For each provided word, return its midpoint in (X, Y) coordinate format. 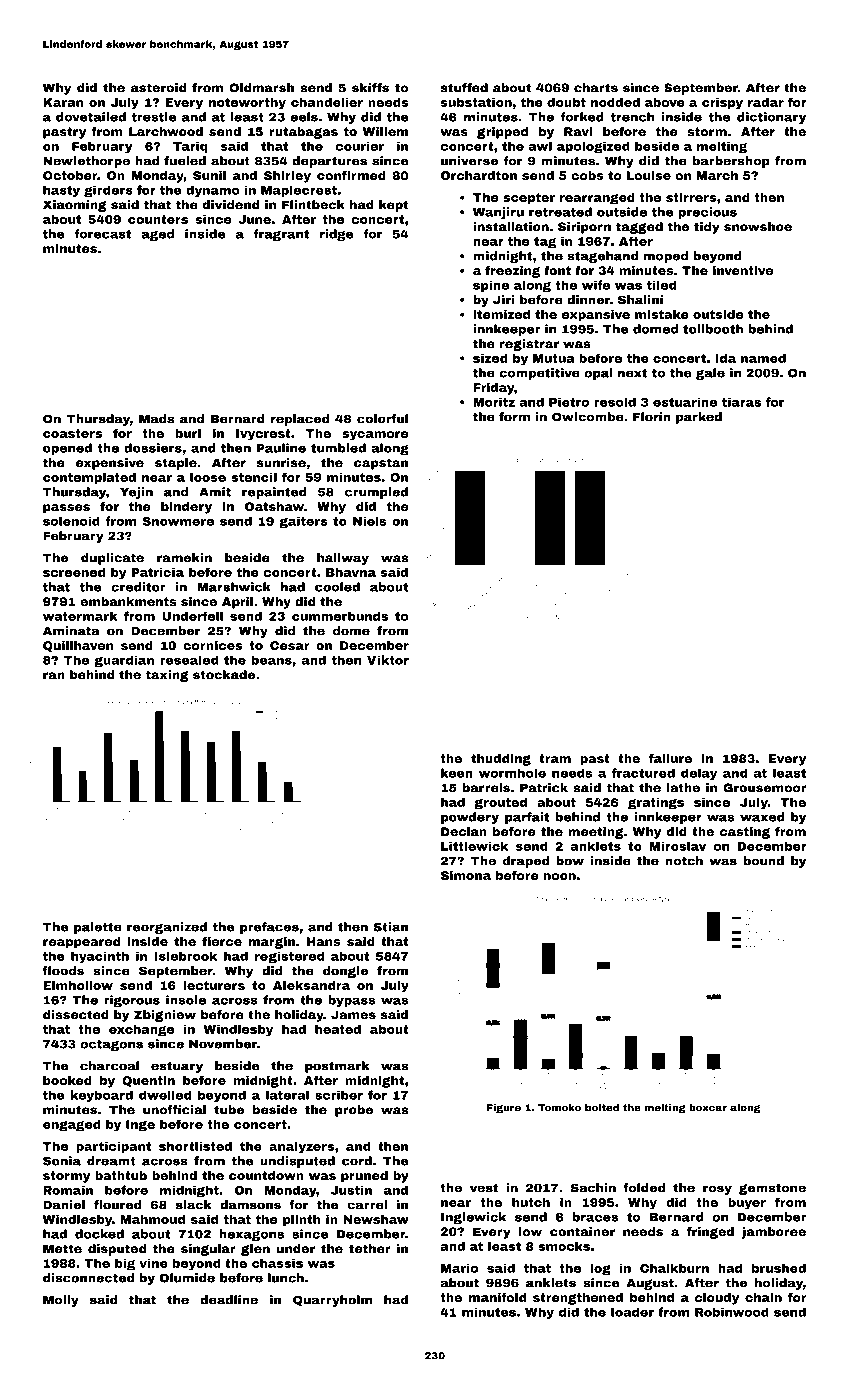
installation (511, 227)
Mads (156, 419)
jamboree (773, 1233)
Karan (63, 102)
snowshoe (758, 227)
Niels (369, 521)
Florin (652, 417)
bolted (602, 1108)
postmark (337, 1067)
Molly (61, 1301)
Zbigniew (165, 1016)
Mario (459, 1268)
